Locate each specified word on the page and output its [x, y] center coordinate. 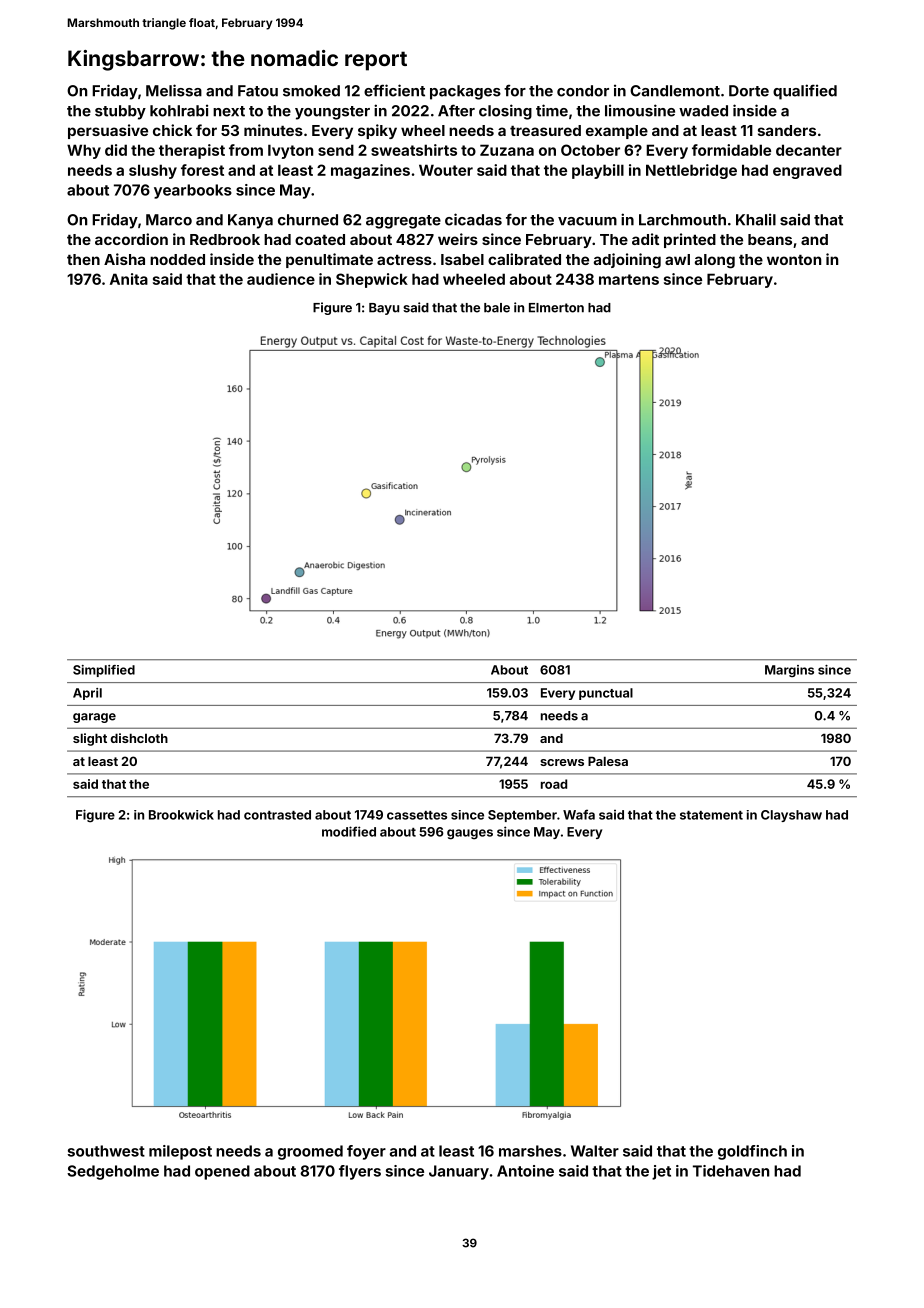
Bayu [384, 309]
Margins [789, 671]
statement [711, 815]
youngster [332, 113]
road [554, 784]
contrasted [277, 815]
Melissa [174, 90]
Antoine [525, 1171]
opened [222, 1172]
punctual [606, 694]
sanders [787, 130]
